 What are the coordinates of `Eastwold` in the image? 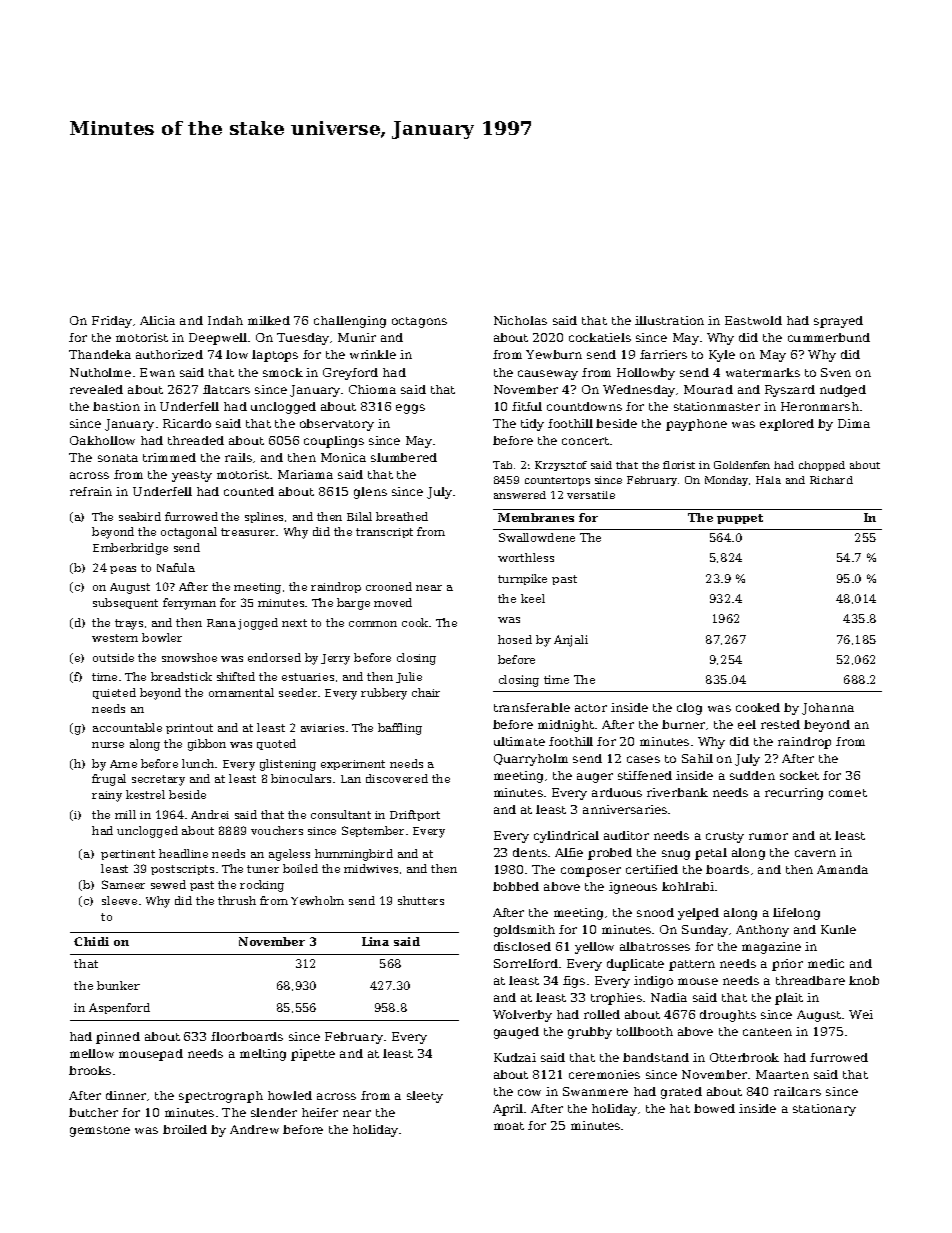 It's located at (753, 320).
